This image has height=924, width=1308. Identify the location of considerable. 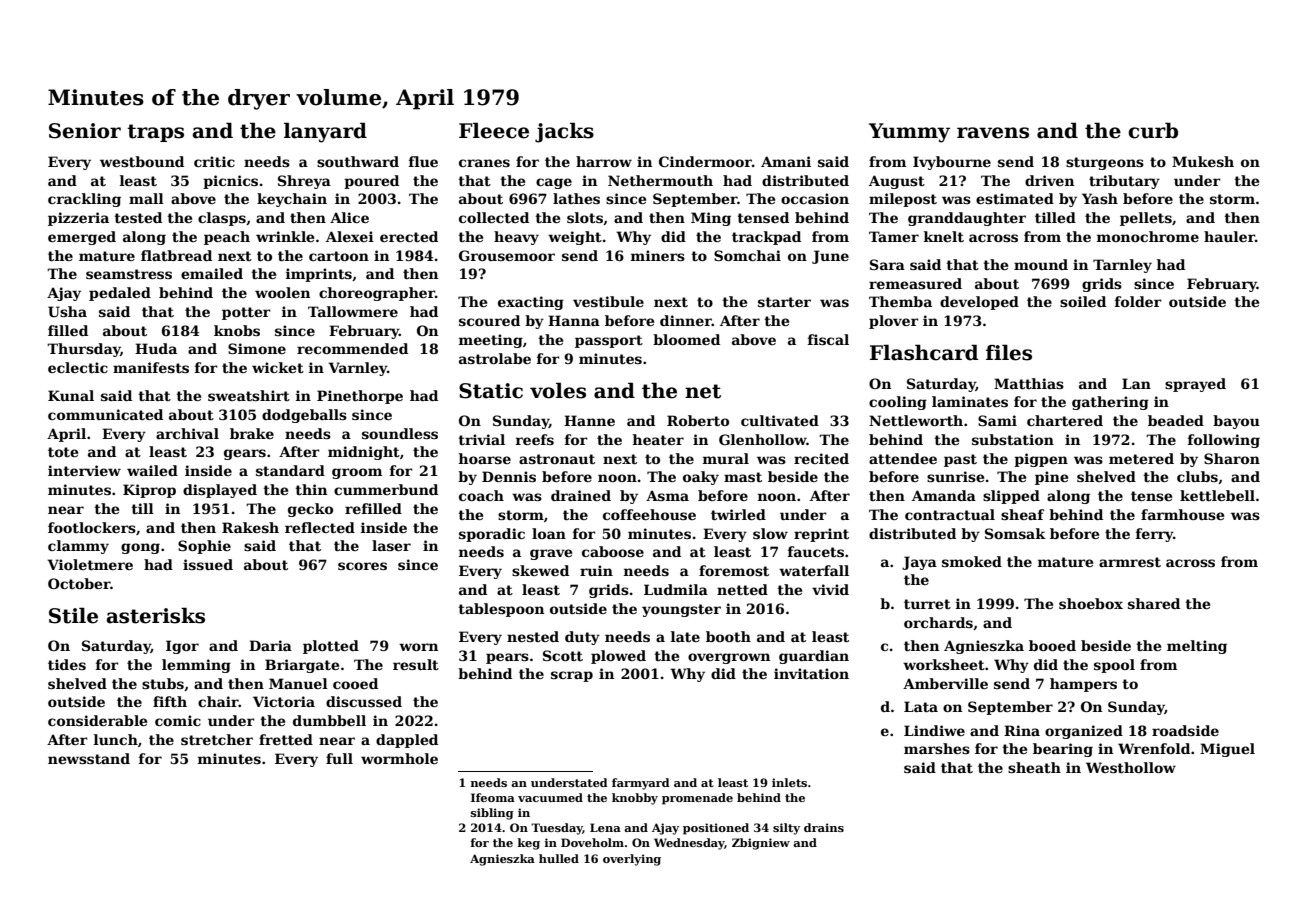
(97, 720).
